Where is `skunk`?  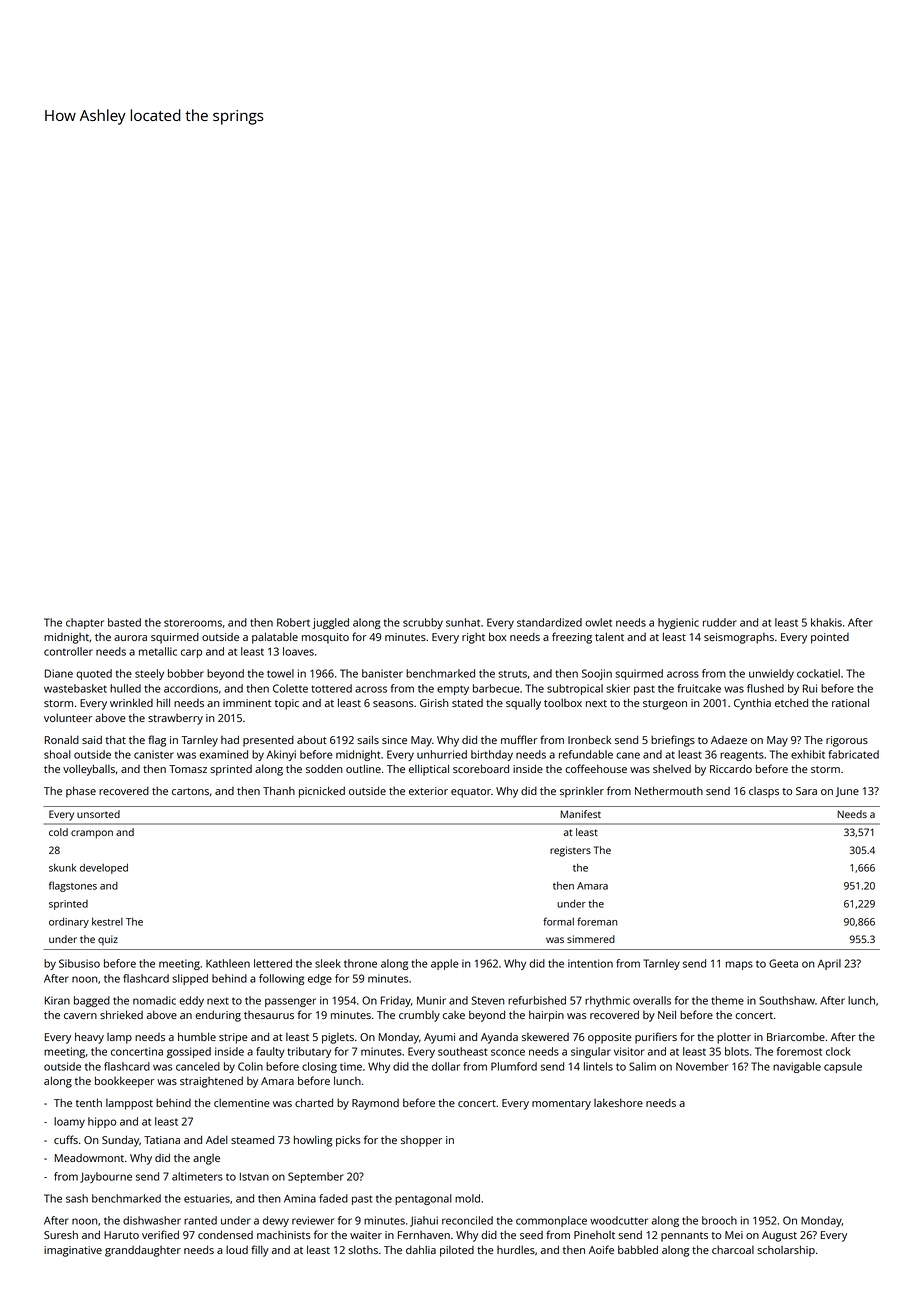 skunk is located at coordinates (62, 867).
